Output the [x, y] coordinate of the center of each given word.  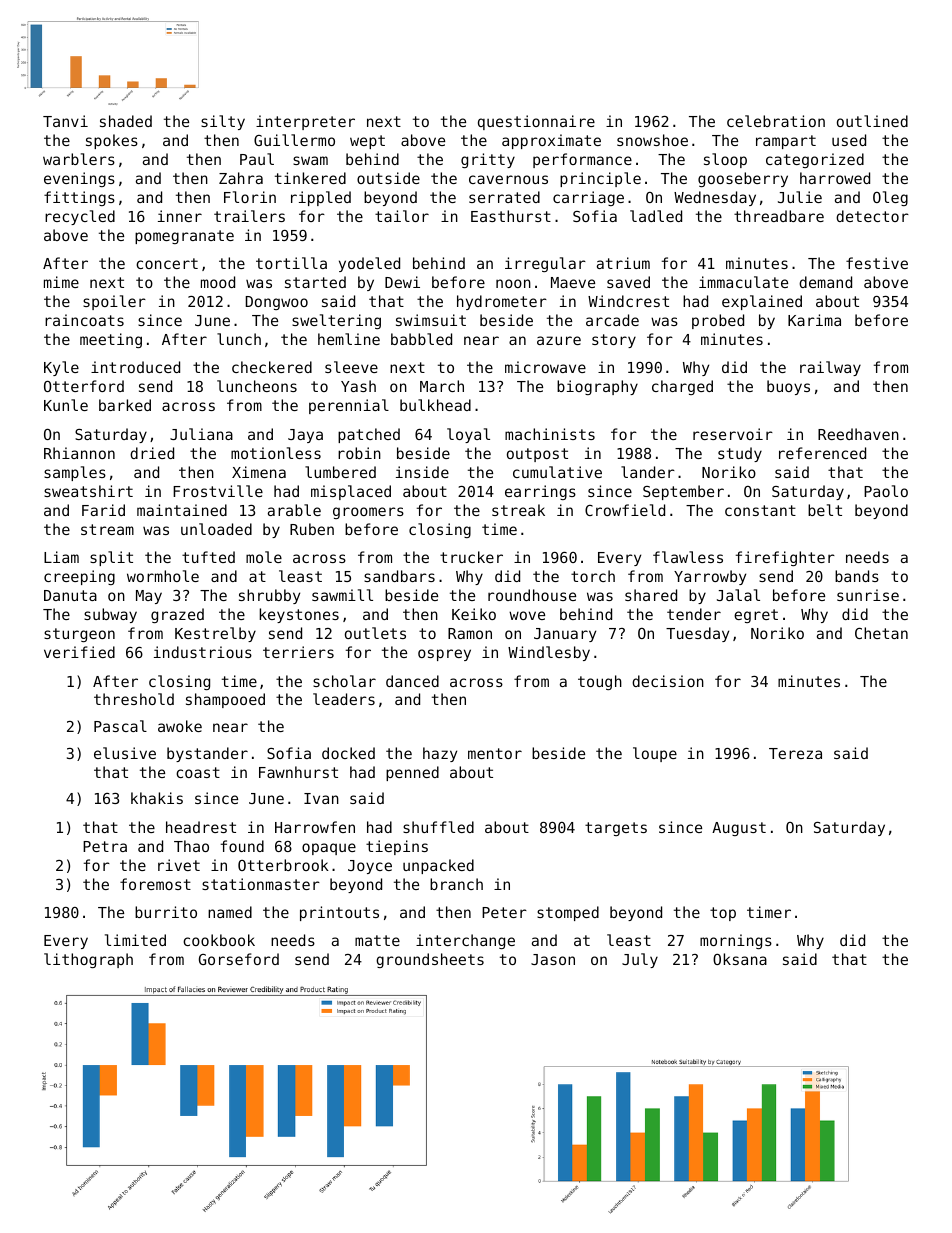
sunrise [868, 595]
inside [422, 472]
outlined [872, 121]
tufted [208, 557]
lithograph [88, 960]
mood [218, 282]
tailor [402, 216]
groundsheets [430, 960]
